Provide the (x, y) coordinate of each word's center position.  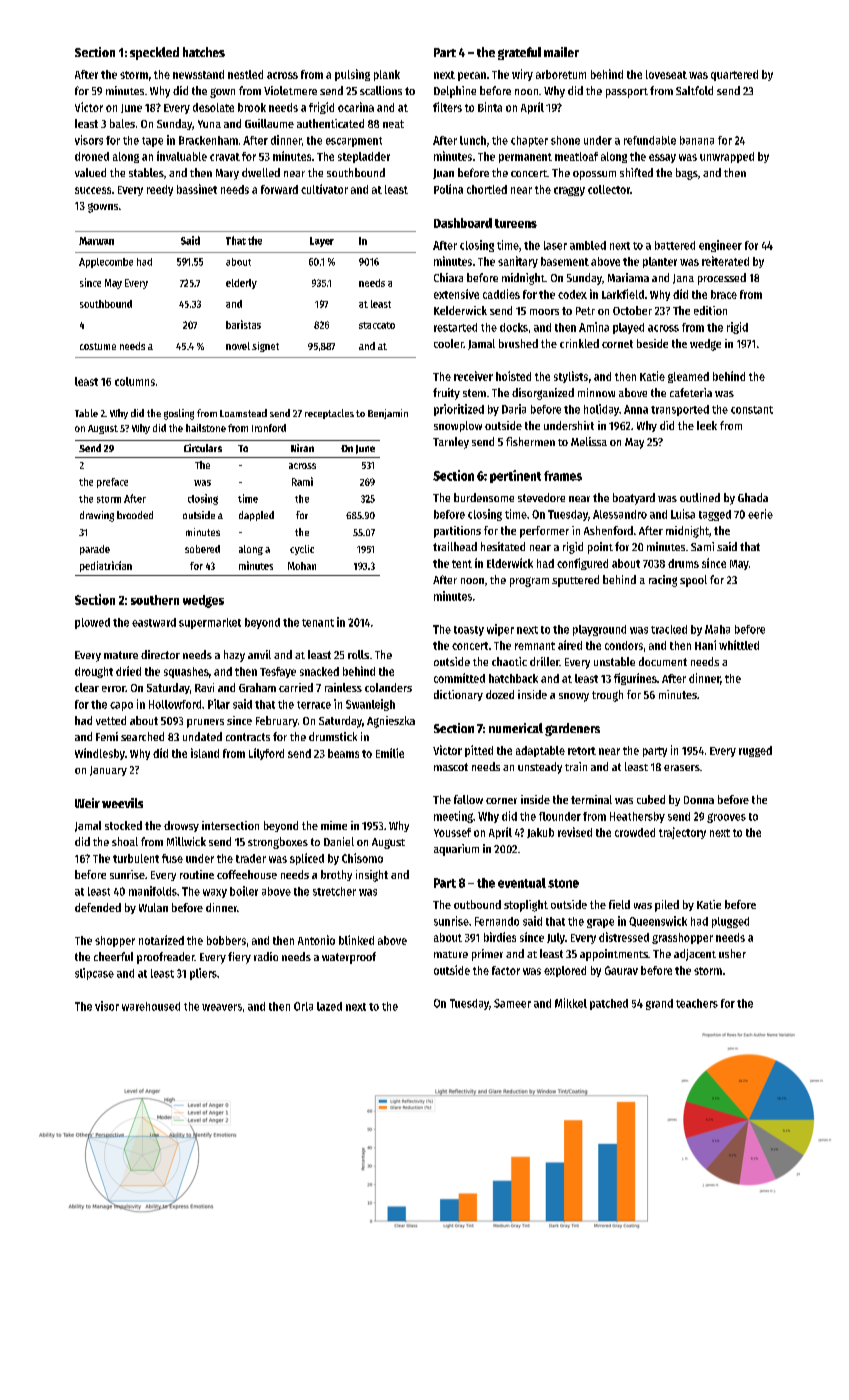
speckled (154, 53)
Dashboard (463, 223)
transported (680, 410)
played (628, 328)
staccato (377, 325)
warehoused (151, 1006)
